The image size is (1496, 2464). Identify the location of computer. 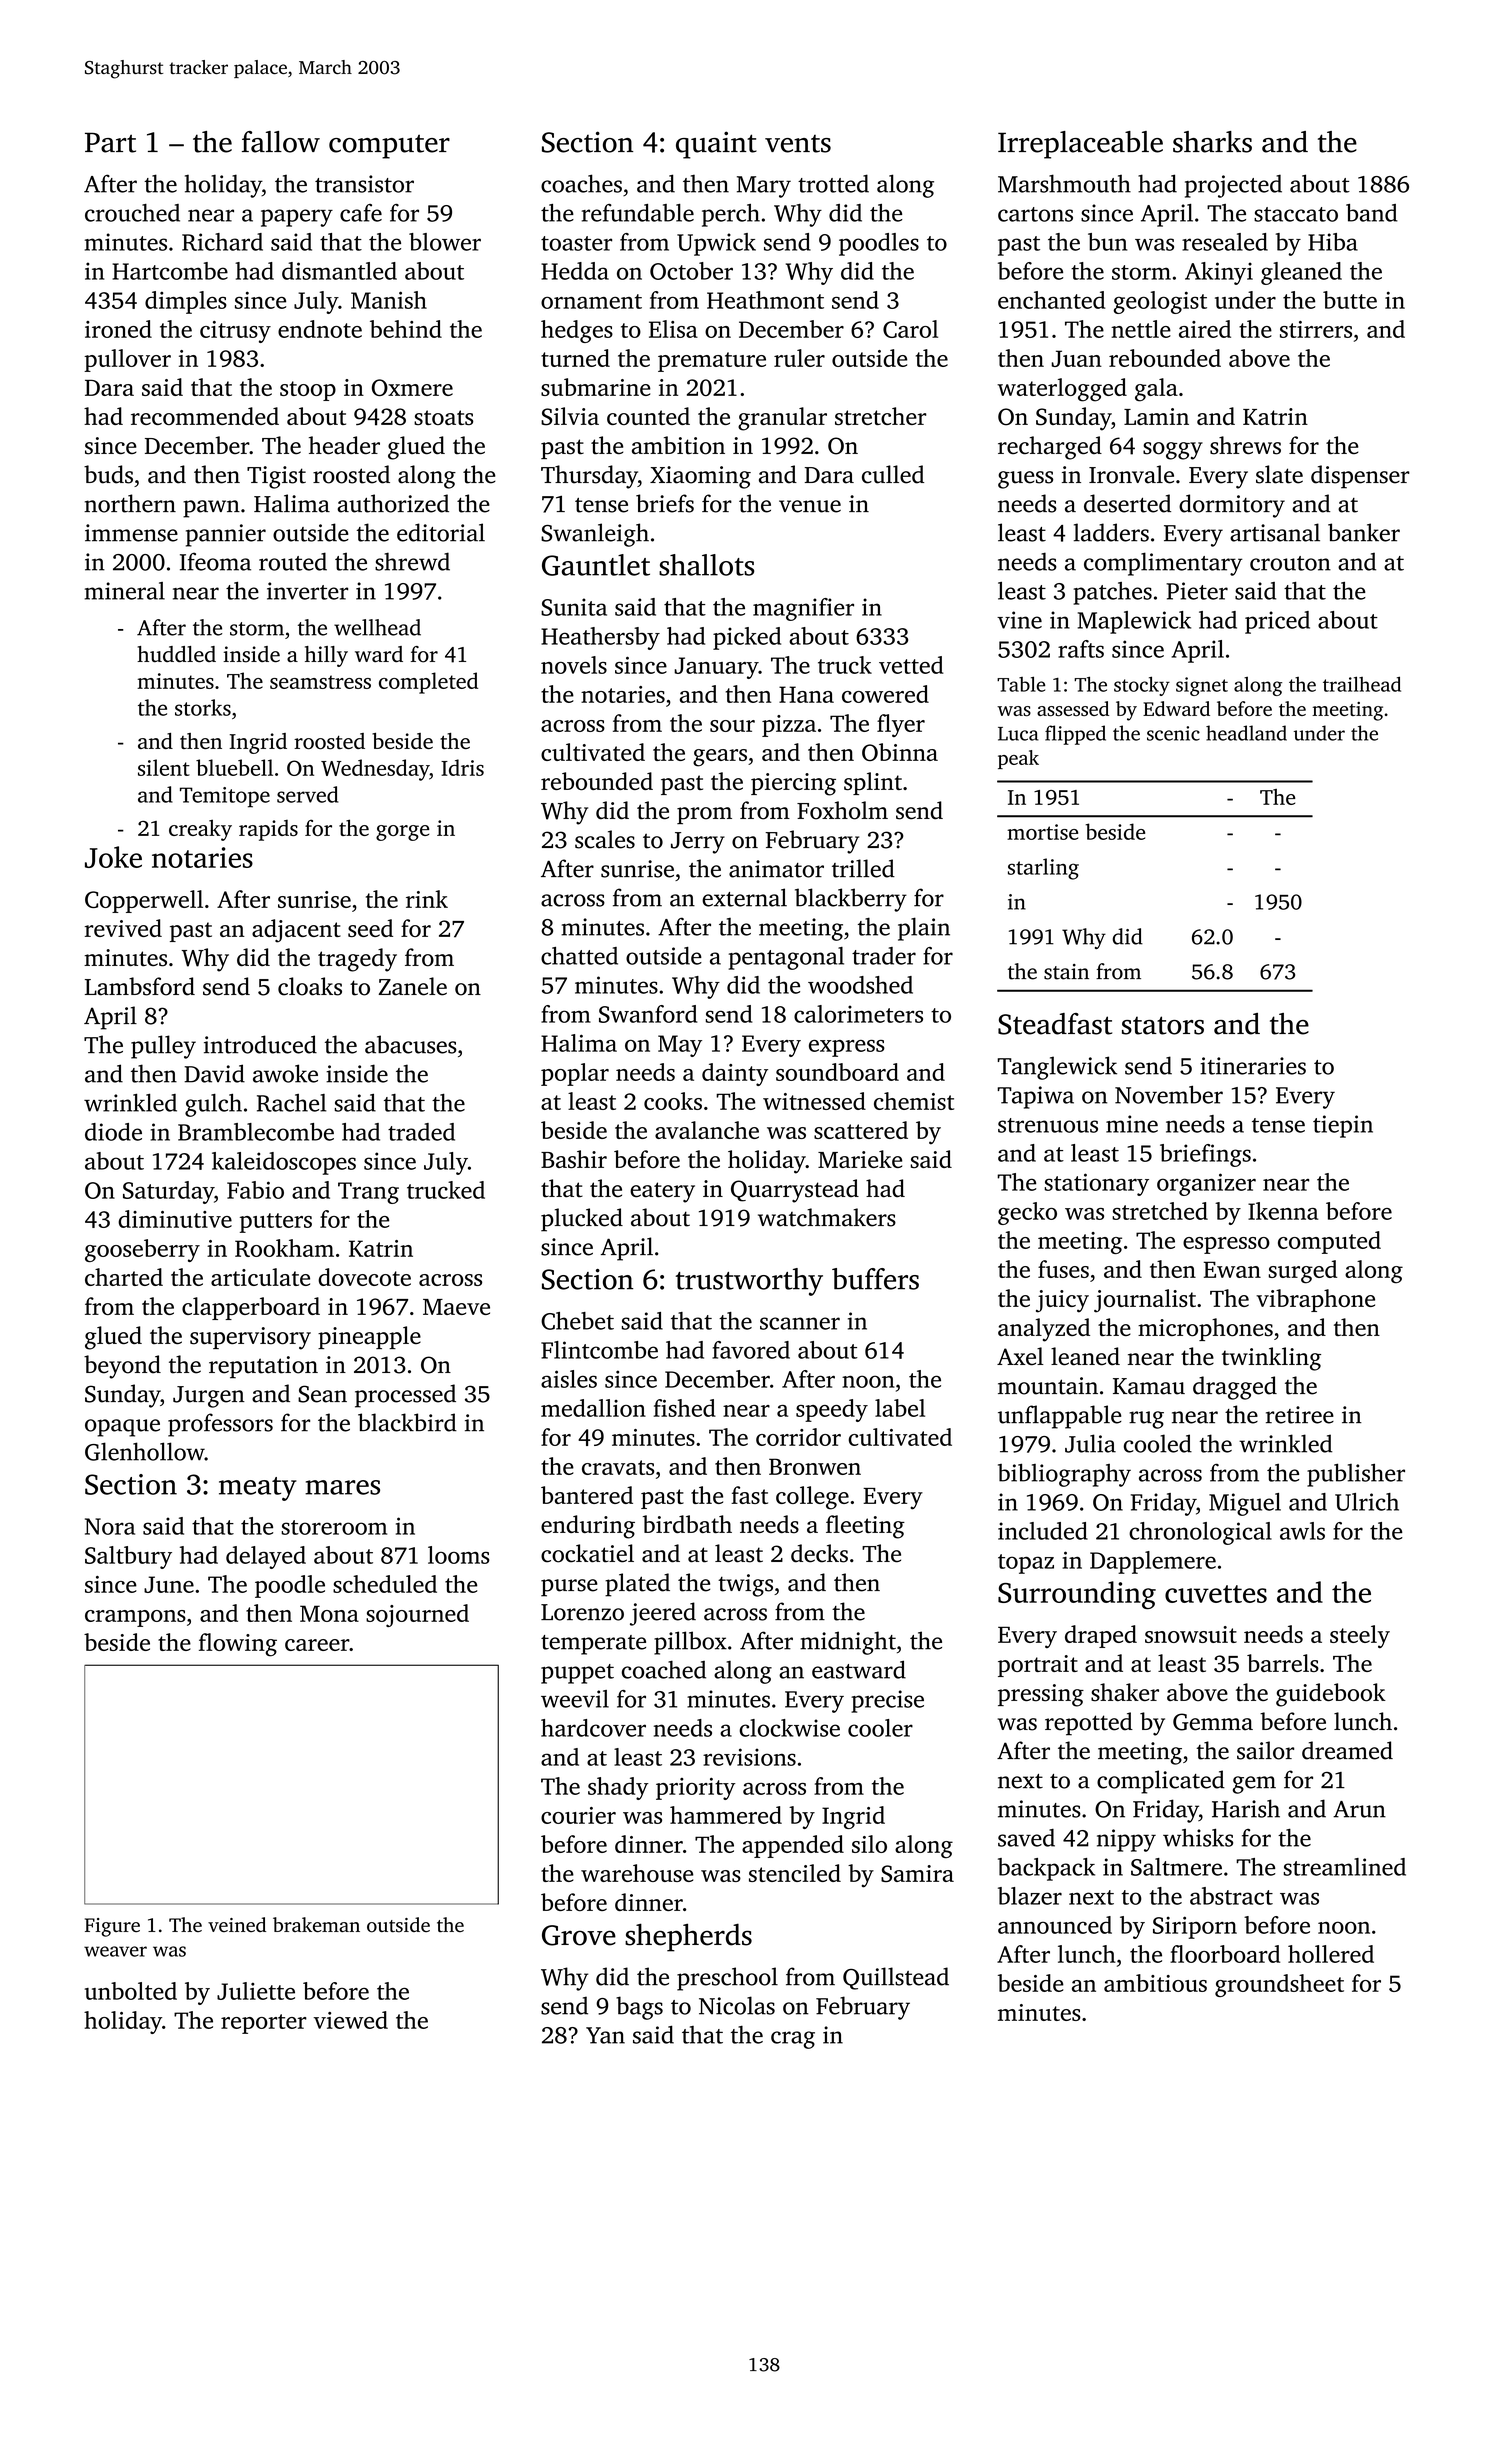
(389, 147).
